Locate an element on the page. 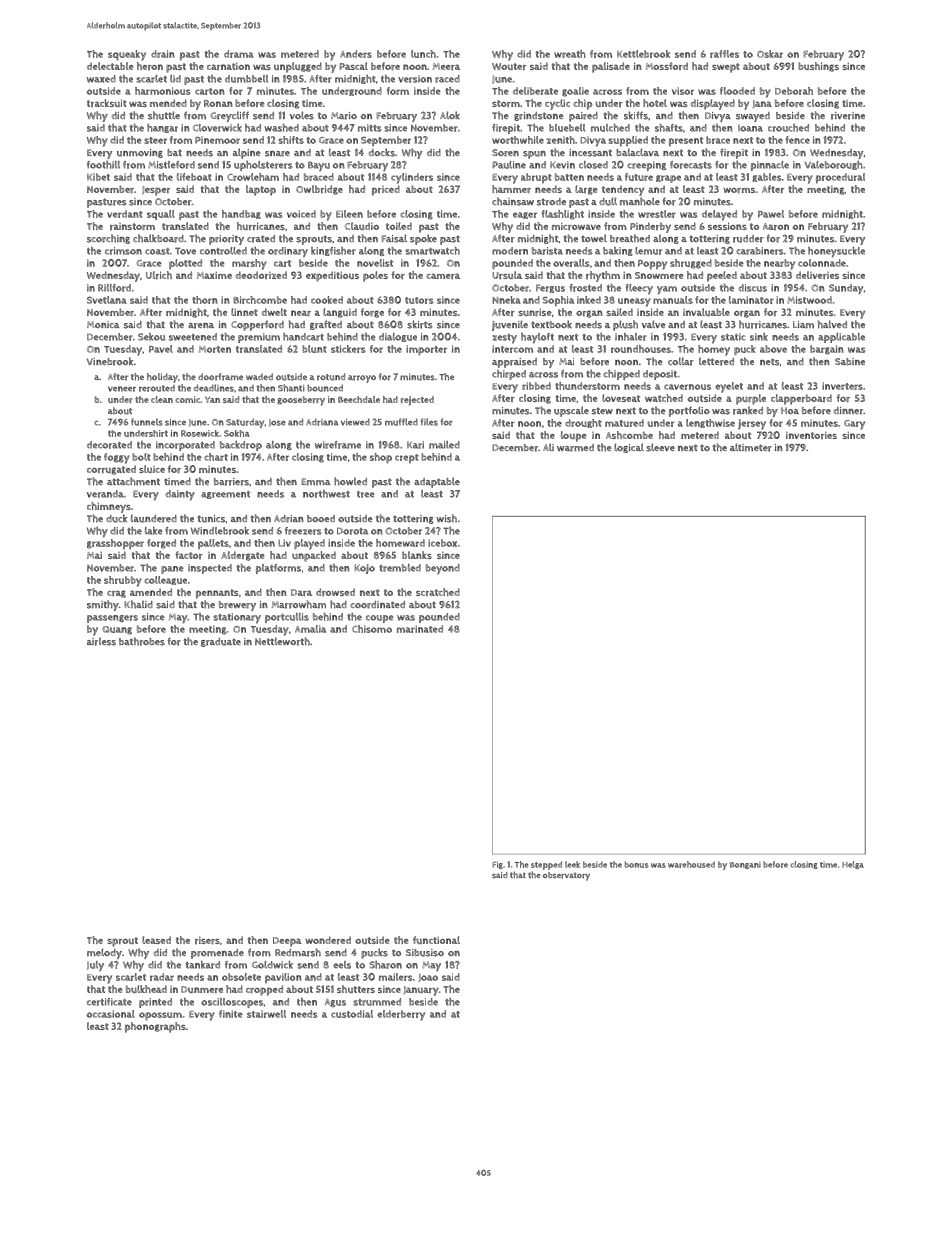  files is located at coordinates (429, 422).
